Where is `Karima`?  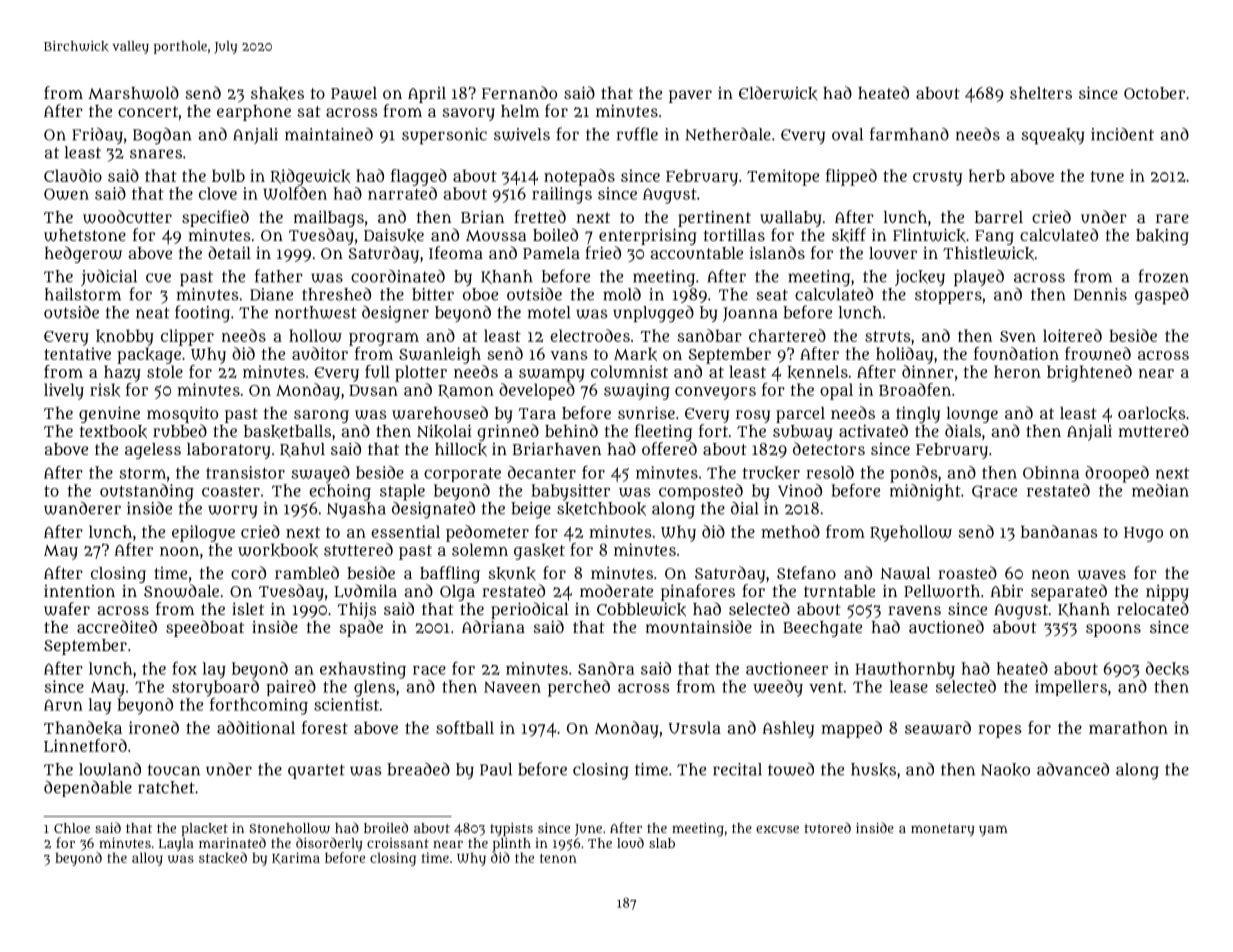
Karima is located at coordinates (296, 858).
